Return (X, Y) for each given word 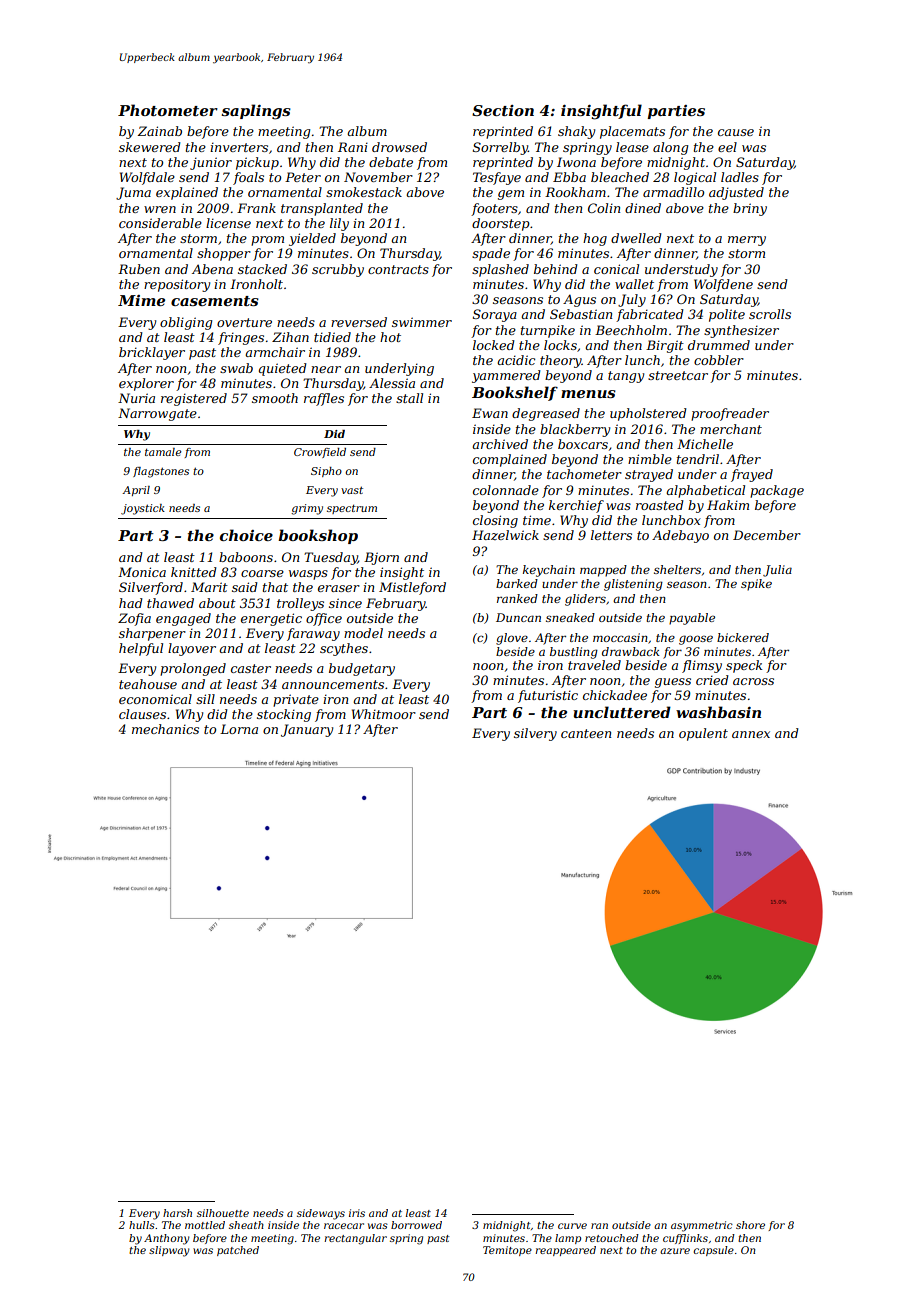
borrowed (416, 1225)
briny (750, 209)
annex (751, 734)
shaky (576, 132)
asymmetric (702, 1226)
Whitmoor (384, 714)
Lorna (239, 729)
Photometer (168, 110)
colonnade (506, 490)
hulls (142, 1225)
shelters (677, 569)
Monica (142, 572)
